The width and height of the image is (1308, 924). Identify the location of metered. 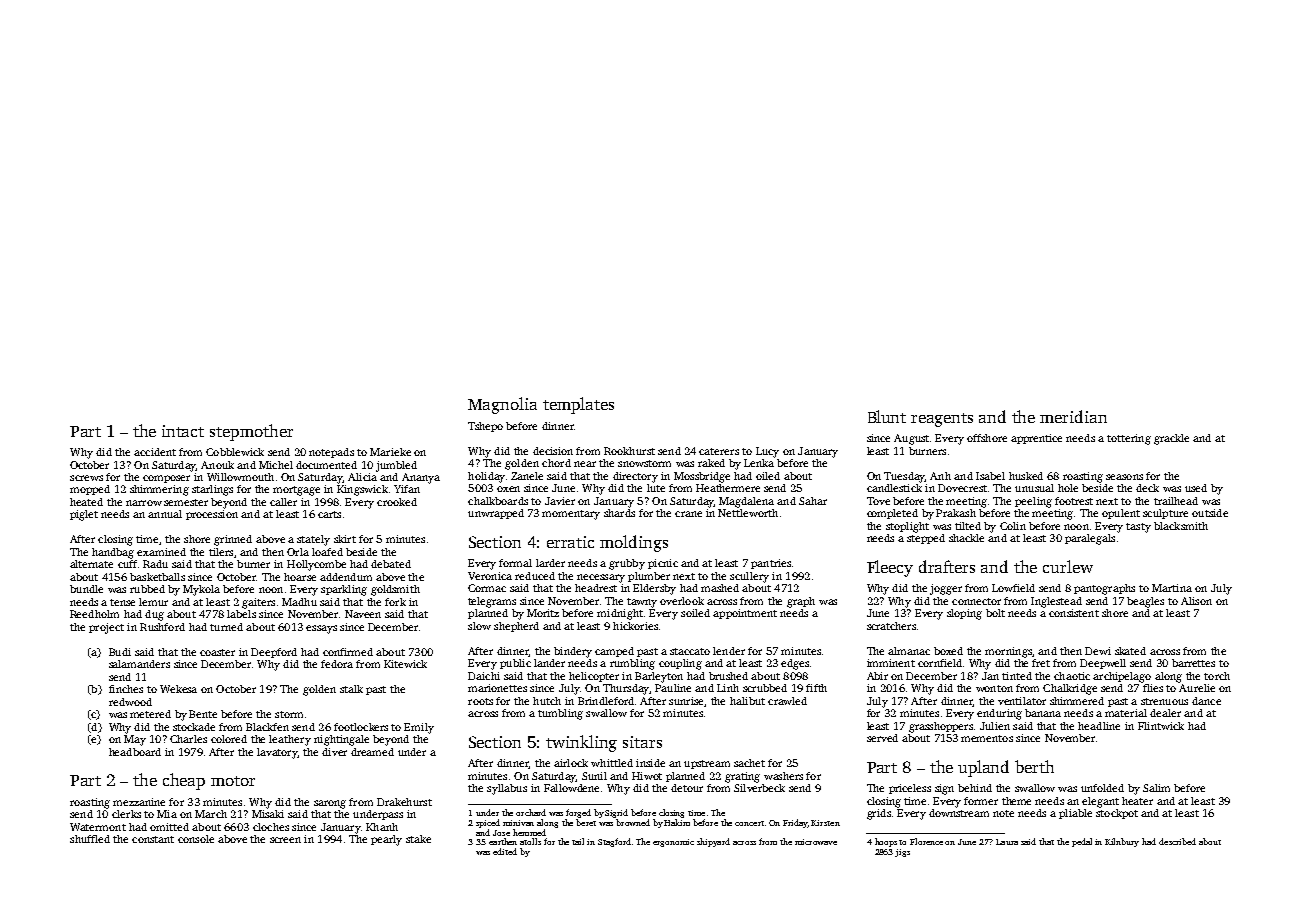
(150, 714).
